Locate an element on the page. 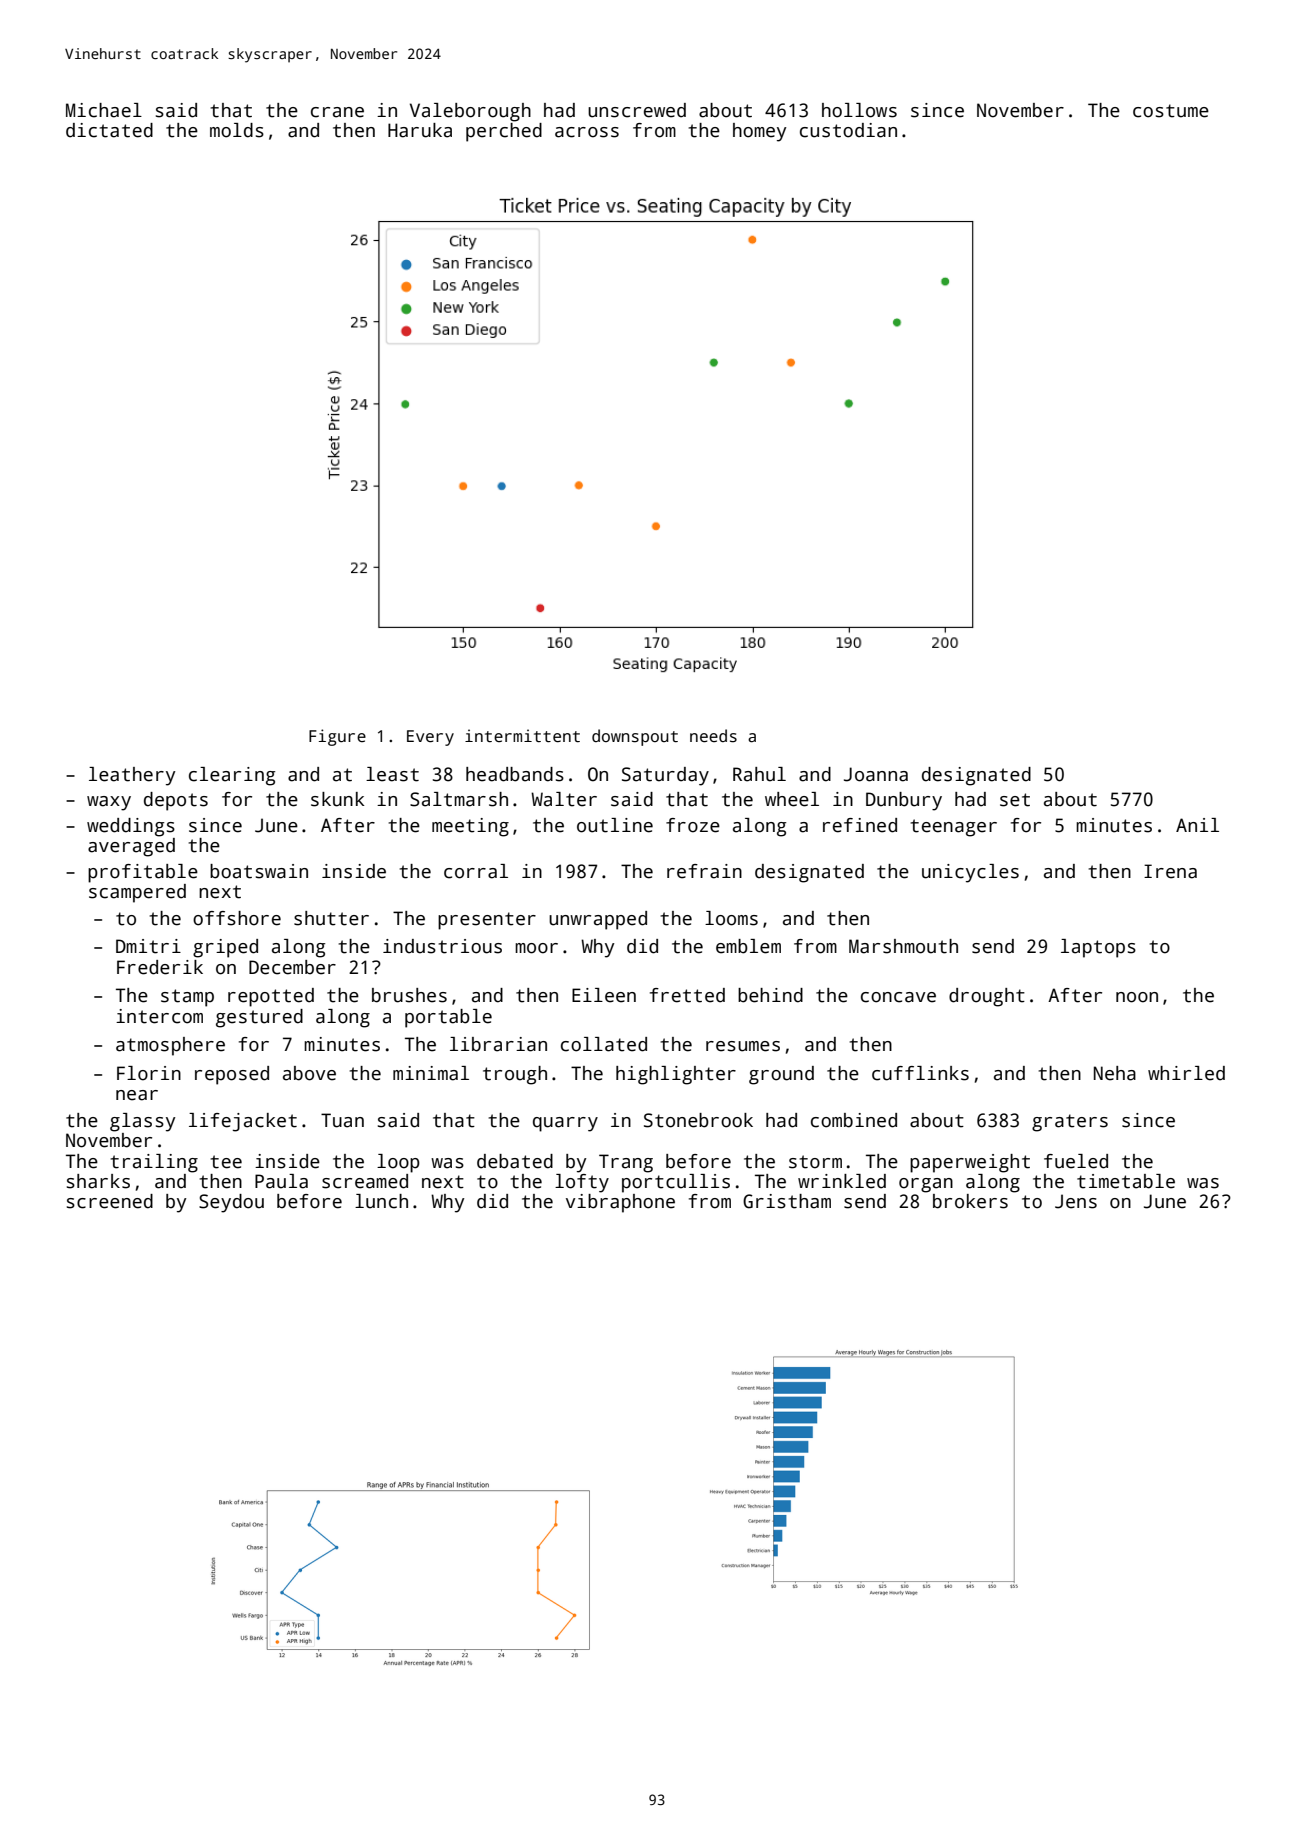 The image size is (1297, 1834). custodian is located at coordinates (848, 130).
